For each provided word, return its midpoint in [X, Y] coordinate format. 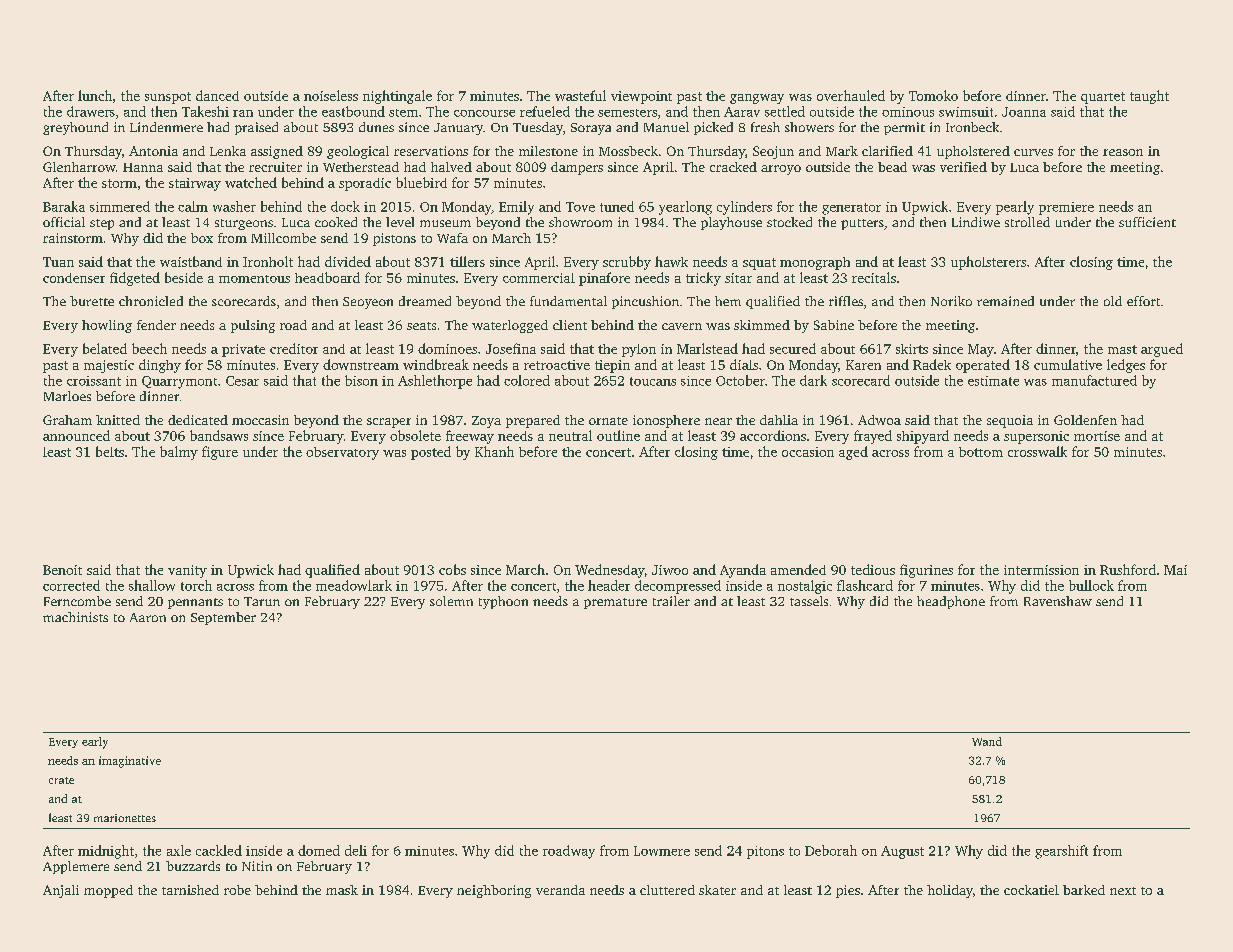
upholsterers [988, 263]
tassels [809, 601]
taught [1149, 97]
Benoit [62, 570]
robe [237, 890]
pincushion [645, 302]
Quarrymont [179, 382]
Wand [987, 741]
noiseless [331, 95]
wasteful [580, 95]
